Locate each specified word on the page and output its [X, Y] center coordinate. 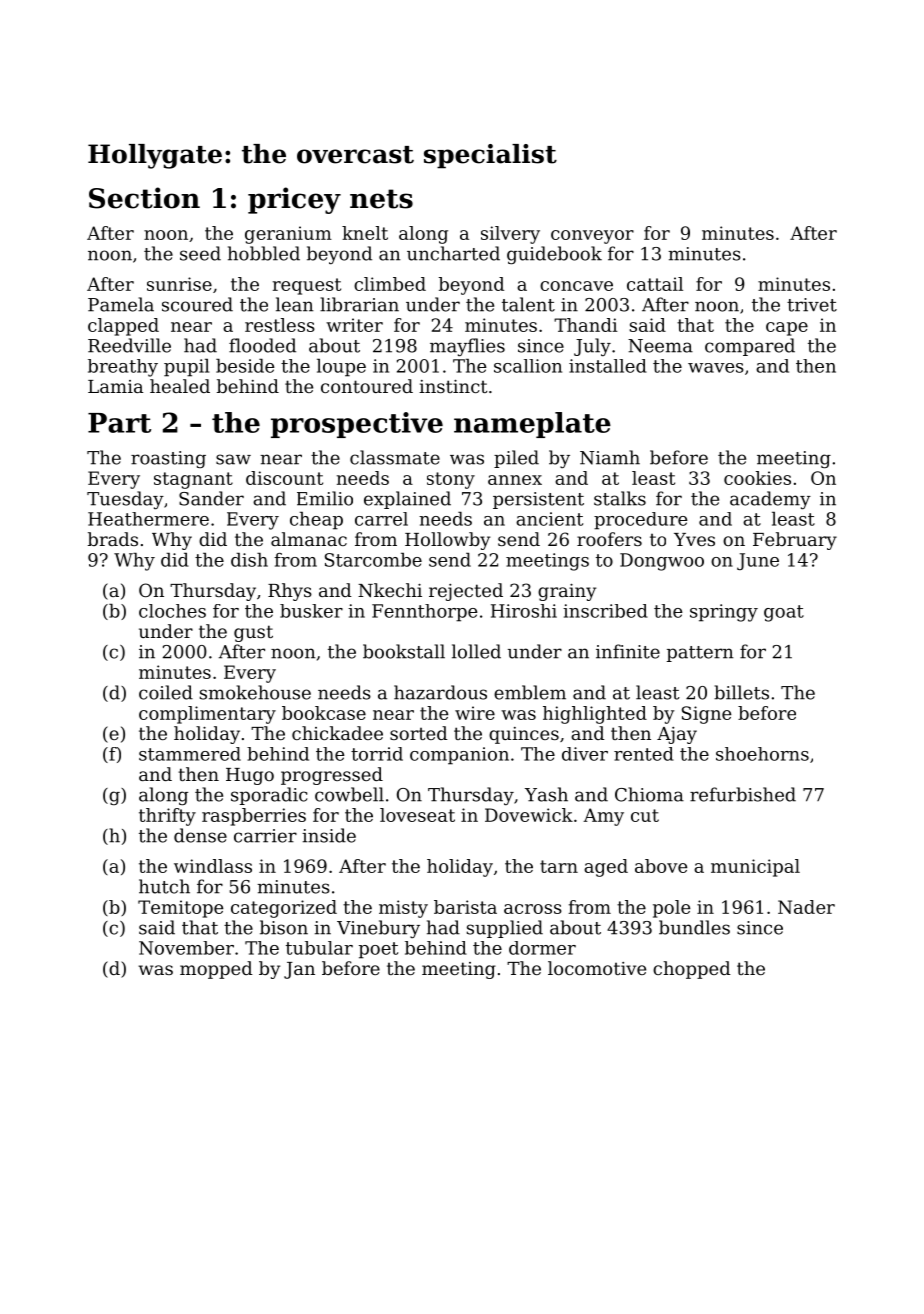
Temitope [180, 909]
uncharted [453, 253]
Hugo [250, 776]
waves [716, 368]
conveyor [592, 237]
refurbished [743, 794]
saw [233, 459]
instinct [453, 386]
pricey [294, 200]
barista [465, 907]
